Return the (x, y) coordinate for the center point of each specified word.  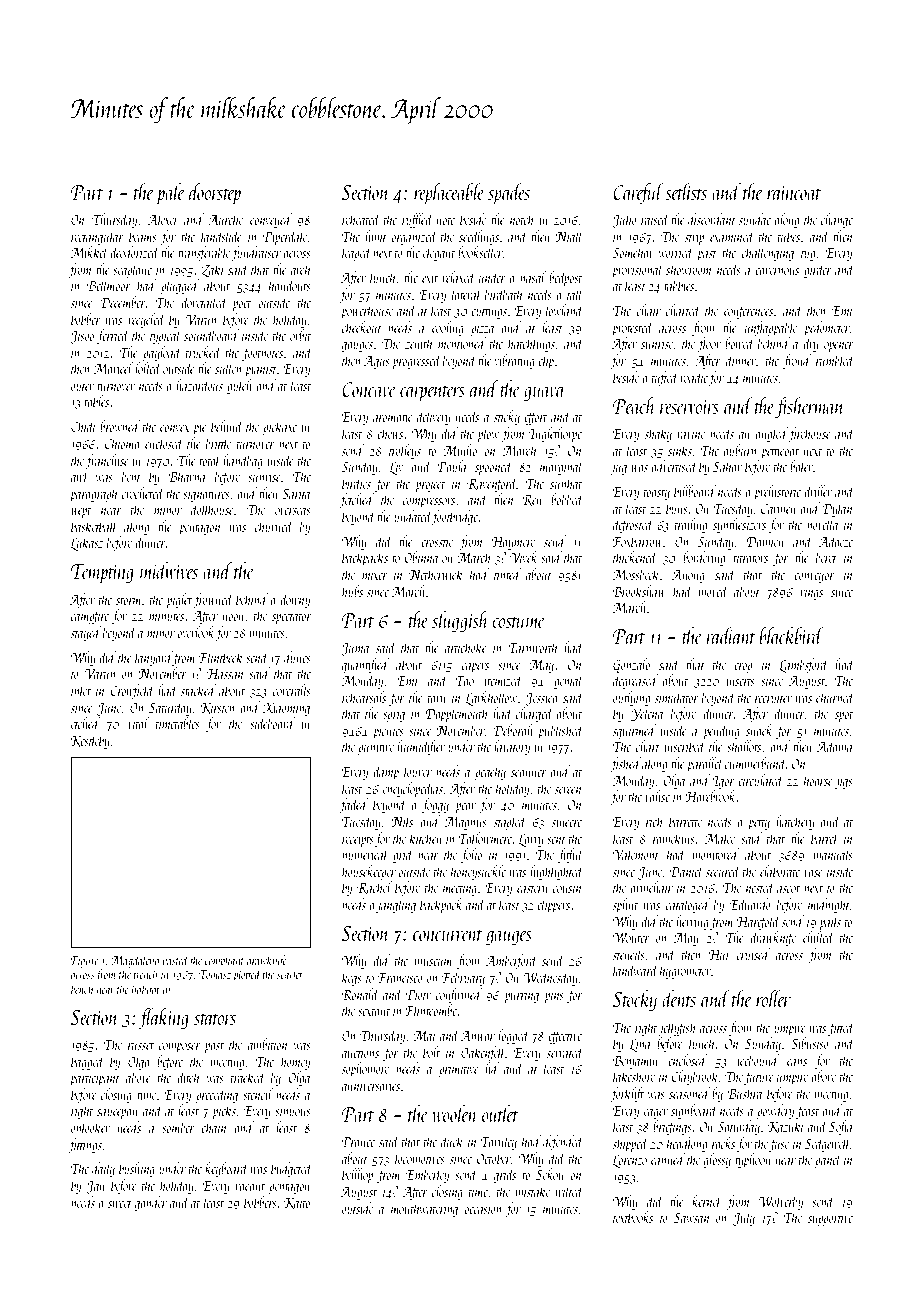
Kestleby (90, 741)
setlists (686, 191)
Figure (84, 962)
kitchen (426, 838)
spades (509, 194)
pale (170, 194)
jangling (396, 905)
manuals (833, 854)
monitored (715, 854)
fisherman (810, 407)
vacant (250, 1187)
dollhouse (212, 509)
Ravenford (492, 484)
